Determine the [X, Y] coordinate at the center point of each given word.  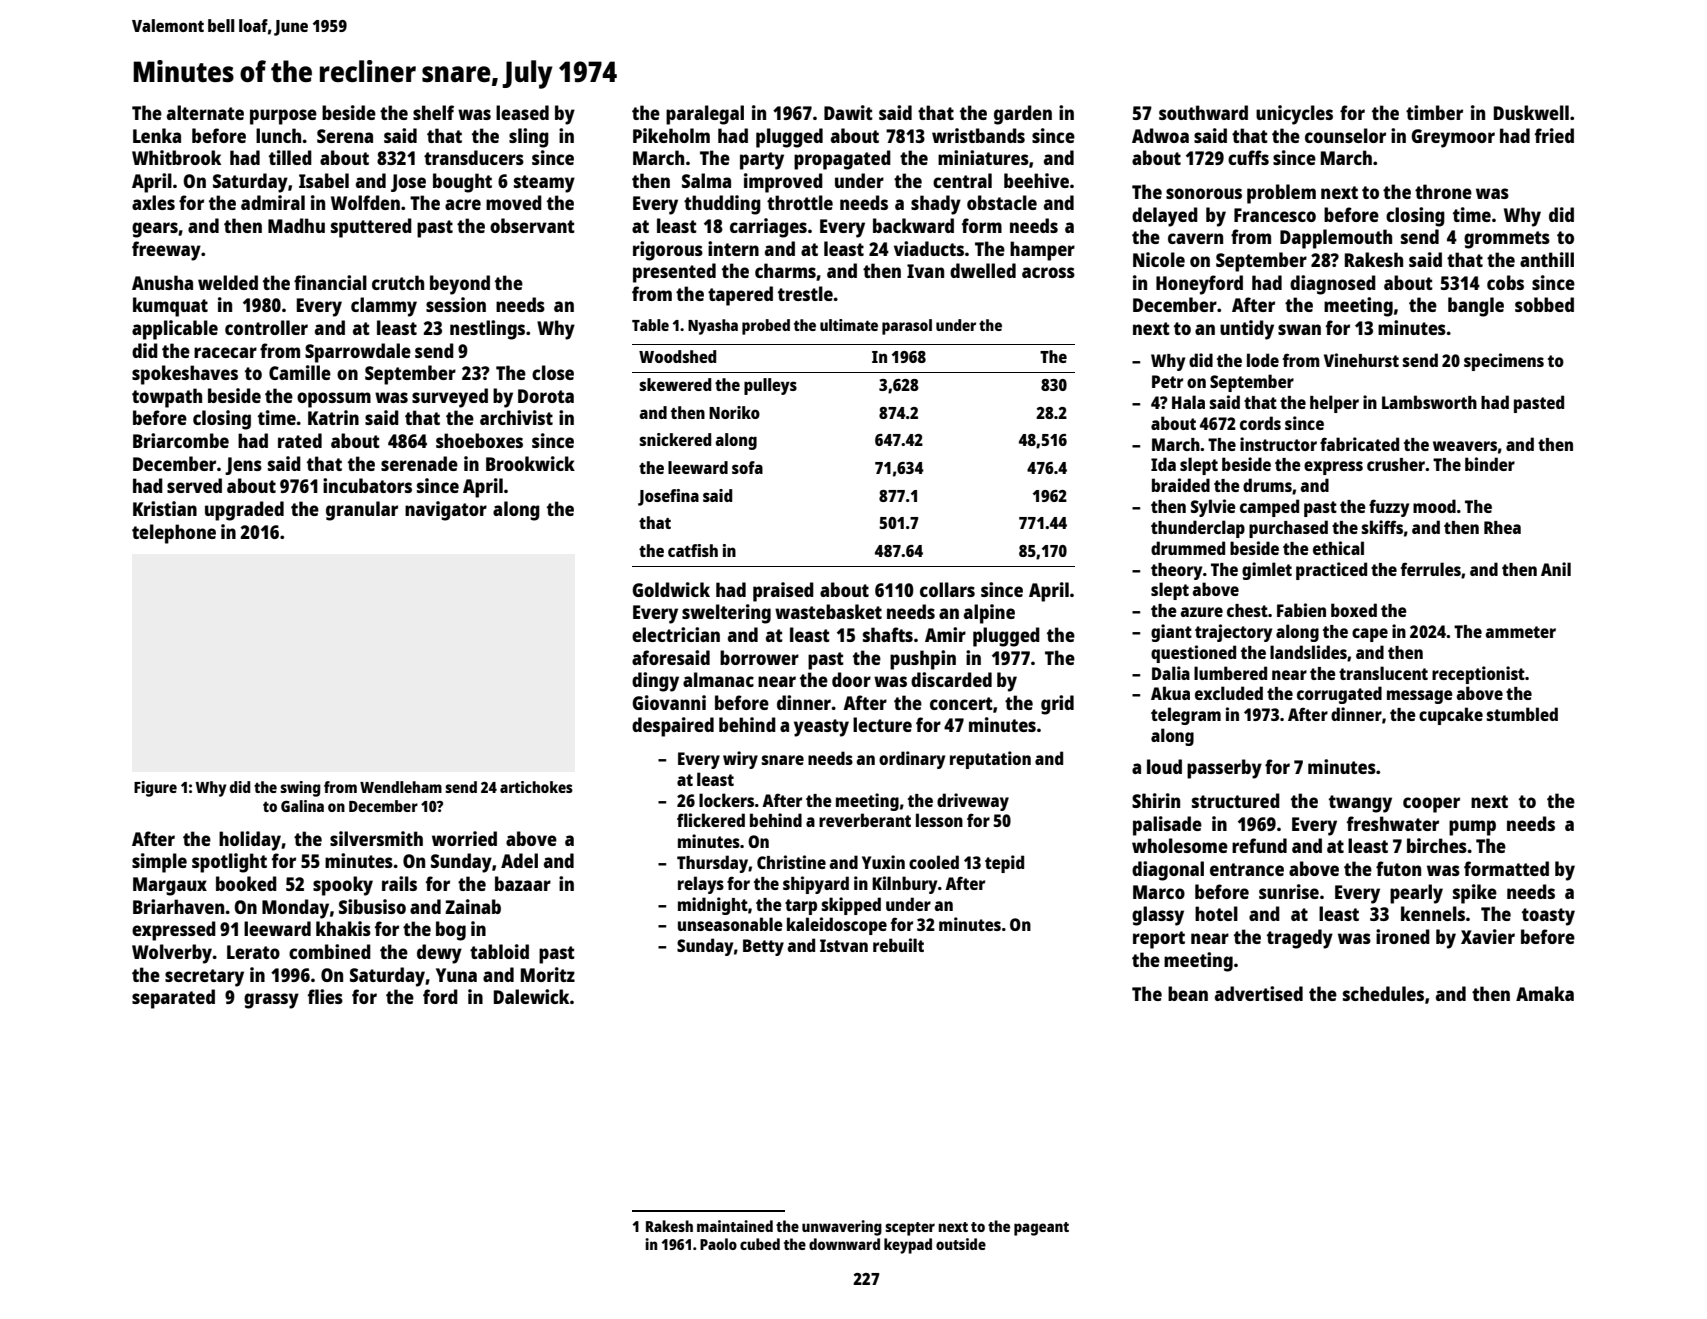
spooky [343, 886]
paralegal [705, 115]
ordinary [912, 760]
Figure [155, 789]
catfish [693, 550]
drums [1267, 485]
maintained [735, 1226]
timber [1434, 112]
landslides [1308, 652]
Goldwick [671, 589]
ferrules [1431, 569]
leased [522, 112]
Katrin [333, 417]
